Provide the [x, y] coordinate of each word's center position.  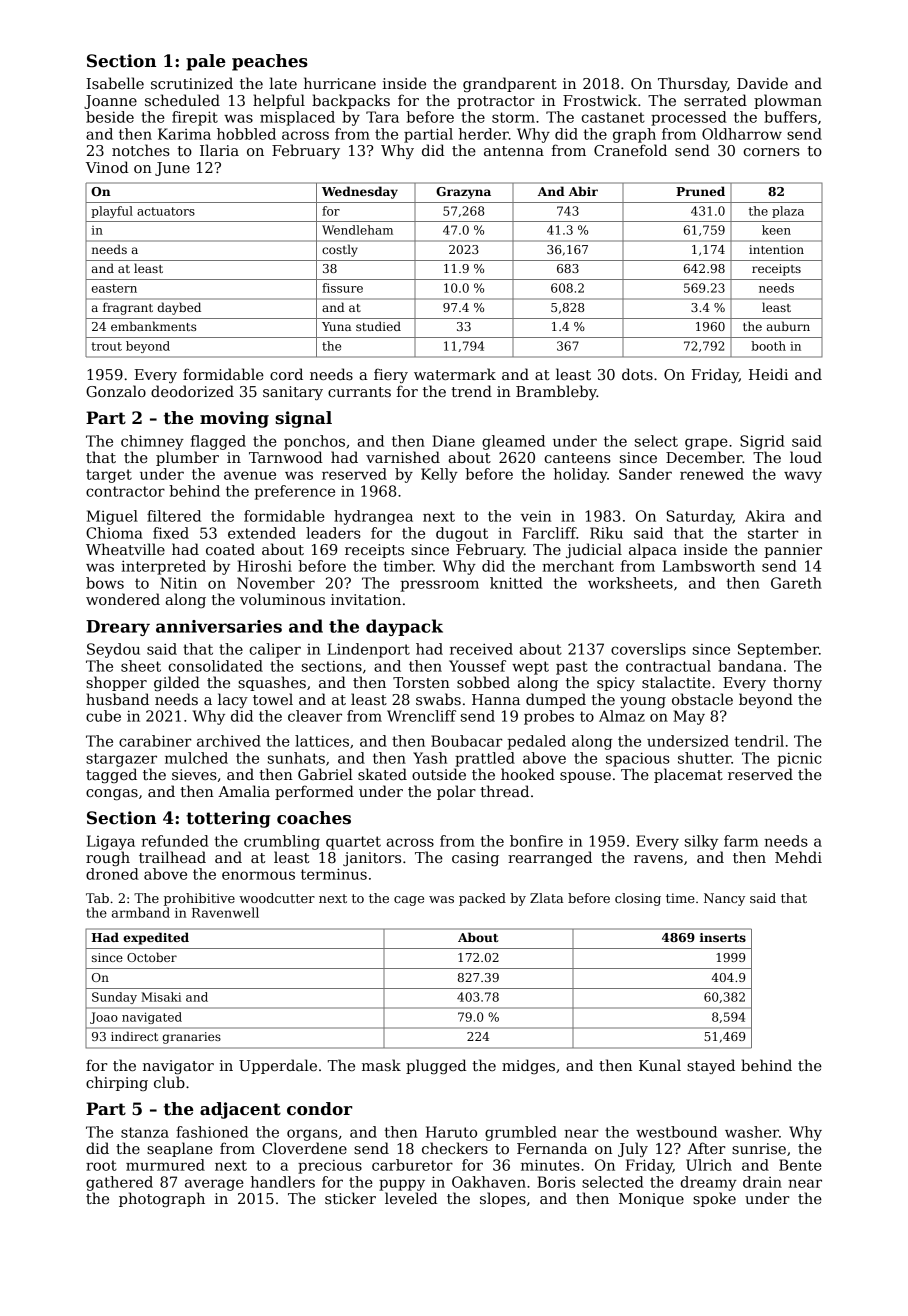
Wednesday [360, 192]
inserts [723, 937]
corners [771, 152]
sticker [350, 1198]
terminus [334, 874]
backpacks [351, 101]
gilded [177, 683]
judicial [594, 550]
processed [689, 118]
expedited [156, 938]
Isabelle [115, 83]
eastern [114, 288]
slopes [503, 1199]
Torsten [421, 682]
